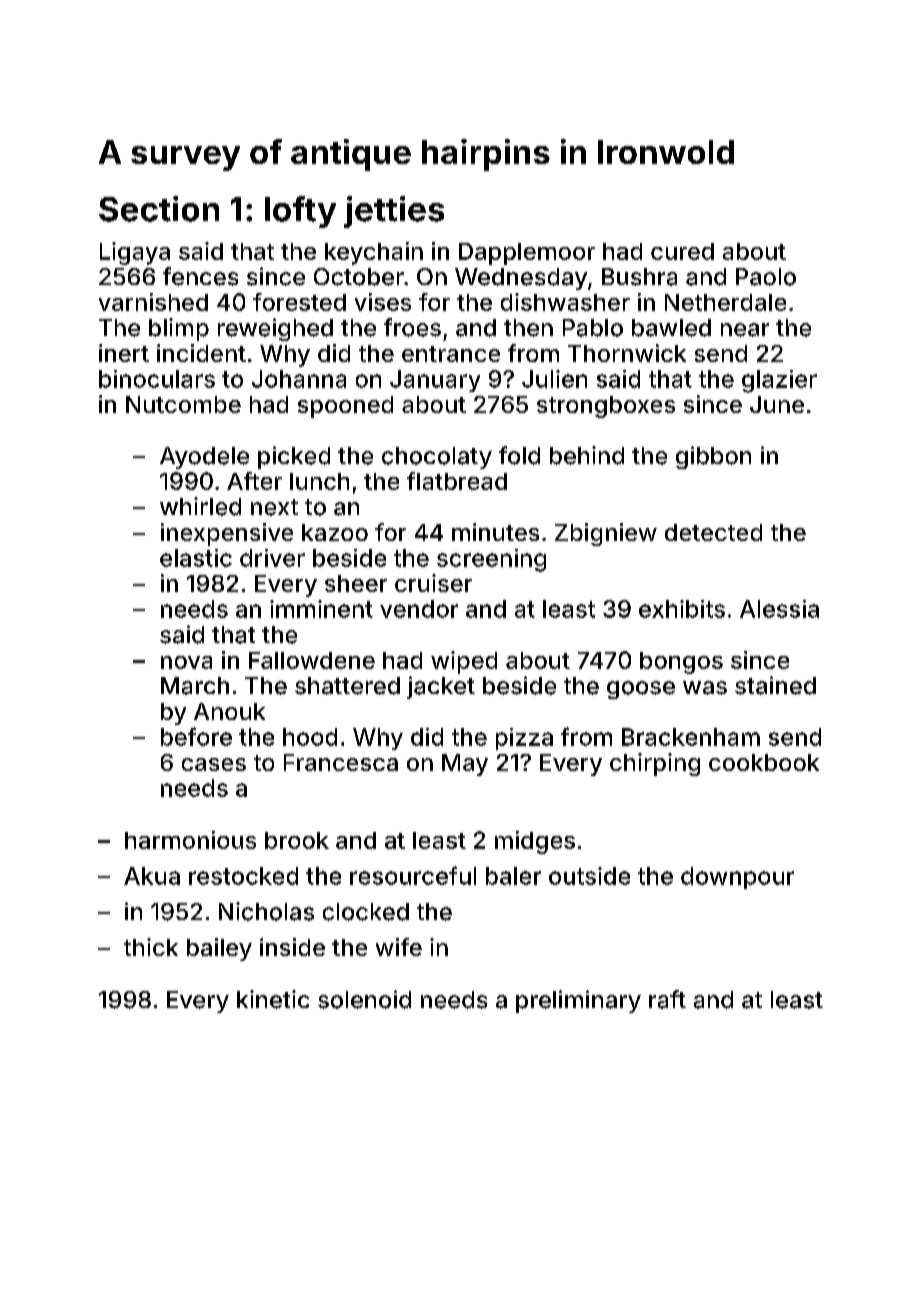 The image size is (924, 1311). Describe the element at coordinates (764, 762) in the screenshot. I see `cookbook` at that location.
